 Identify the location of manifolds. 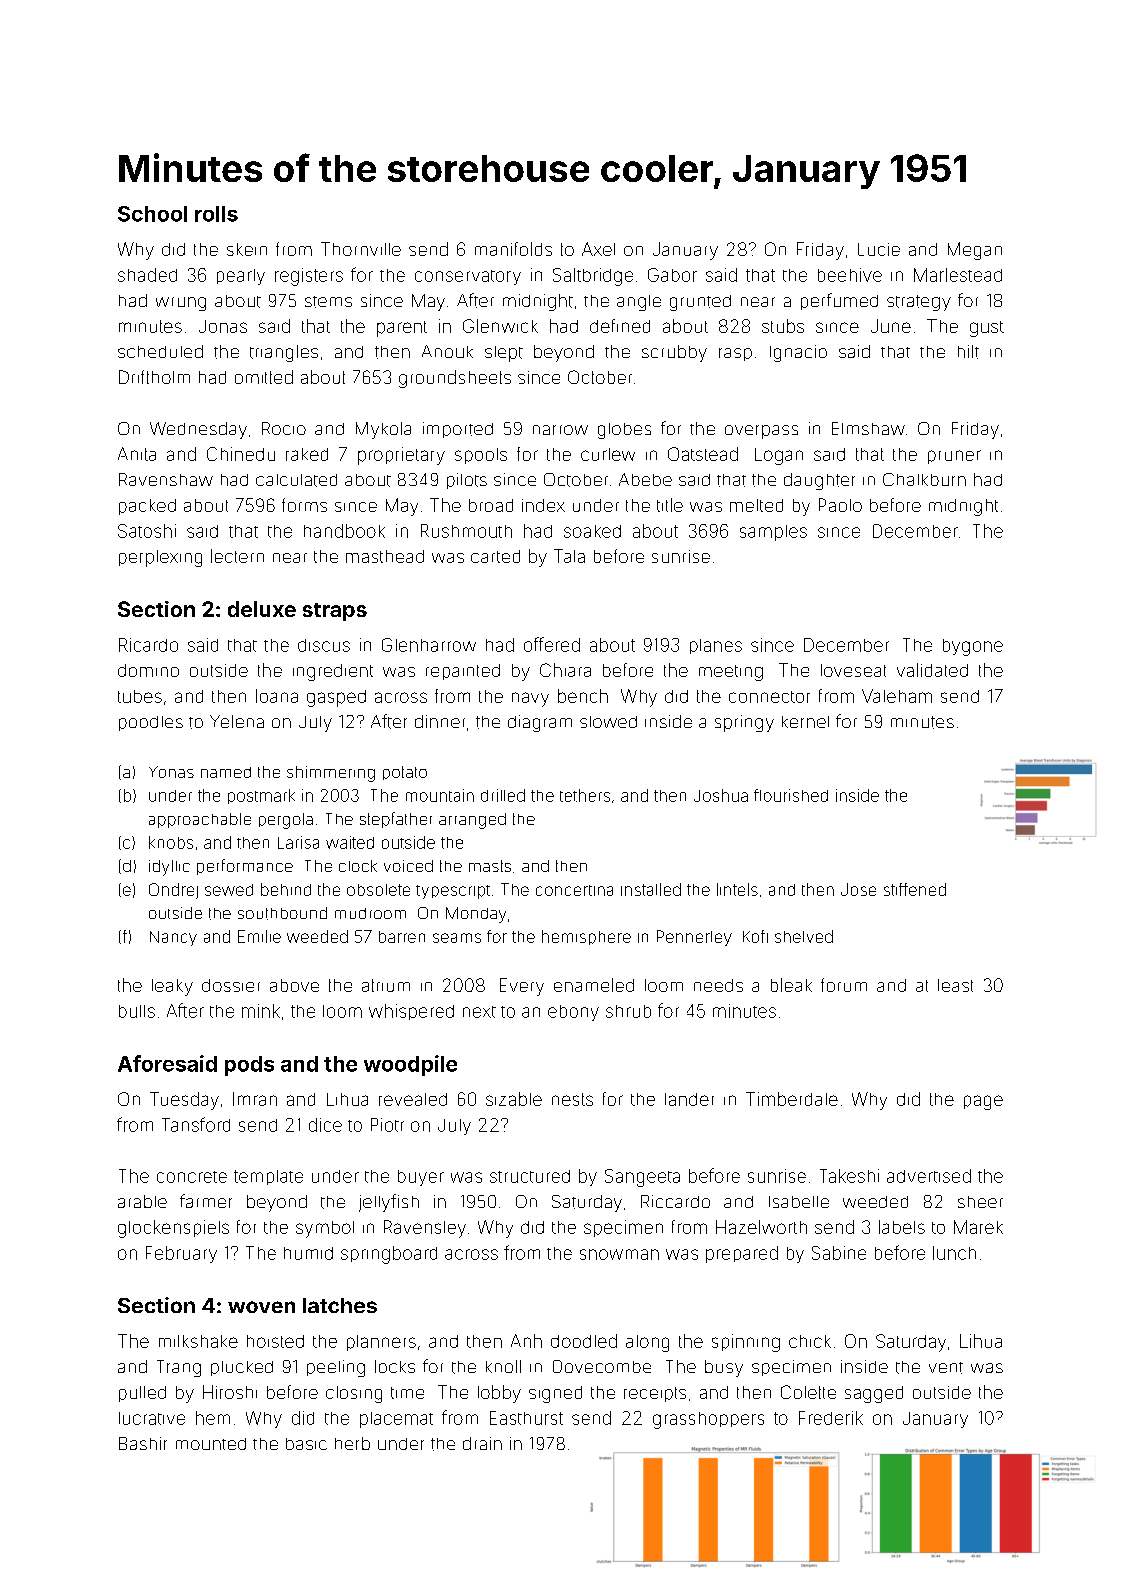
(513, 249).
